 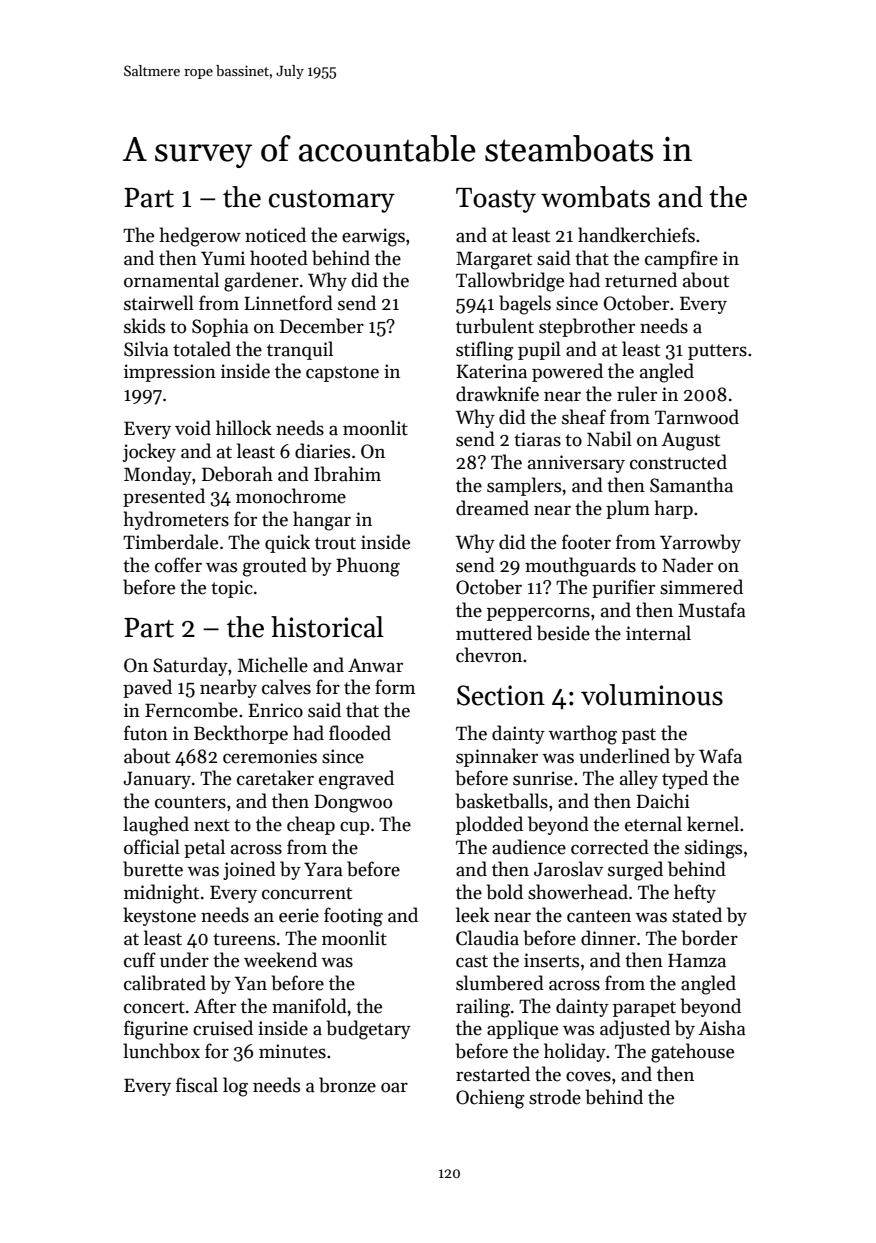 I want to click on hedgerow, so click(x=200, y=237).
